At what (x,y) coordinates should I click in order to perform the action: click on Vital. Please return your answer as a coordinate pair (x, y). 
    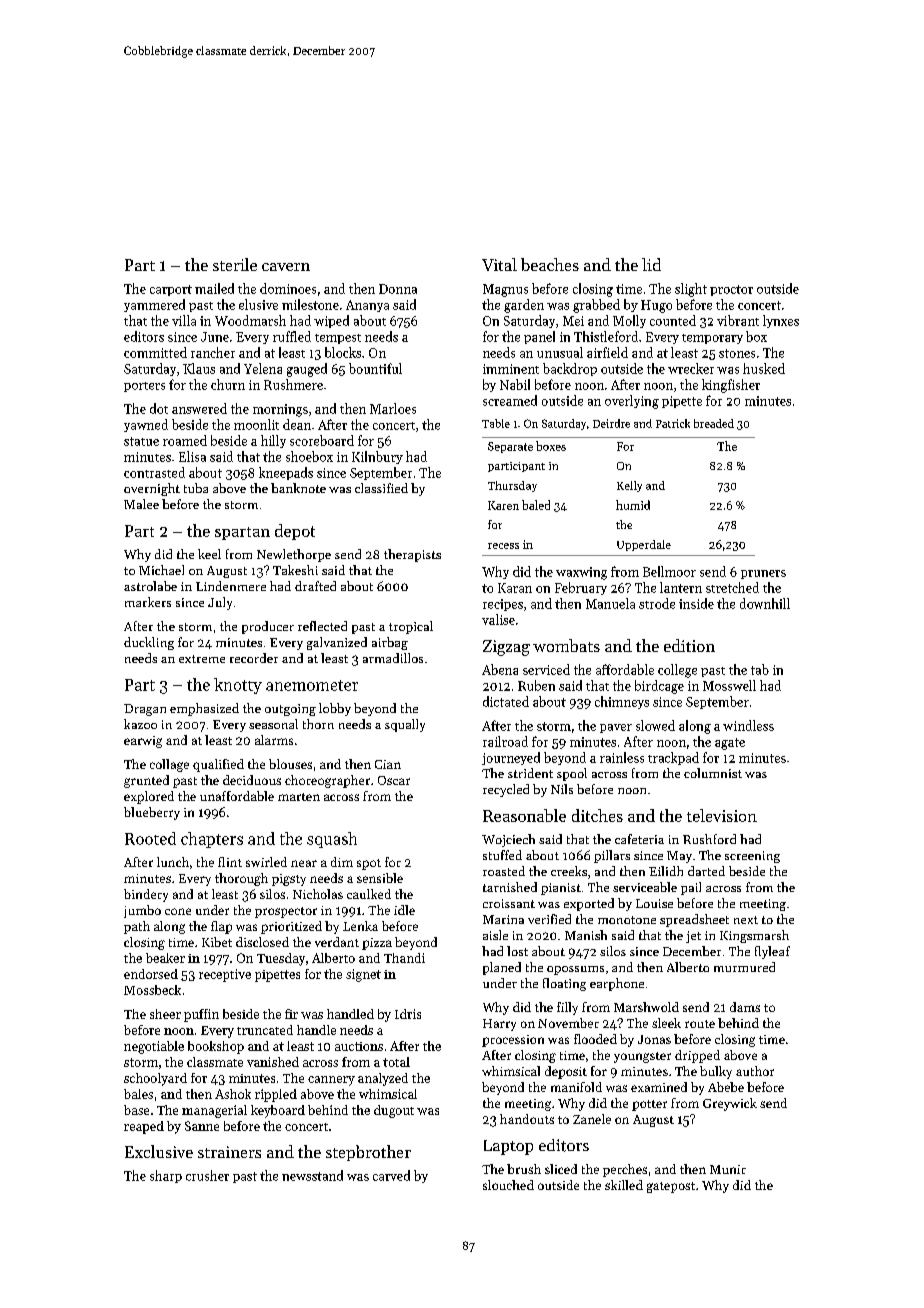
    Looking at the image, I should click on (499, 264).
